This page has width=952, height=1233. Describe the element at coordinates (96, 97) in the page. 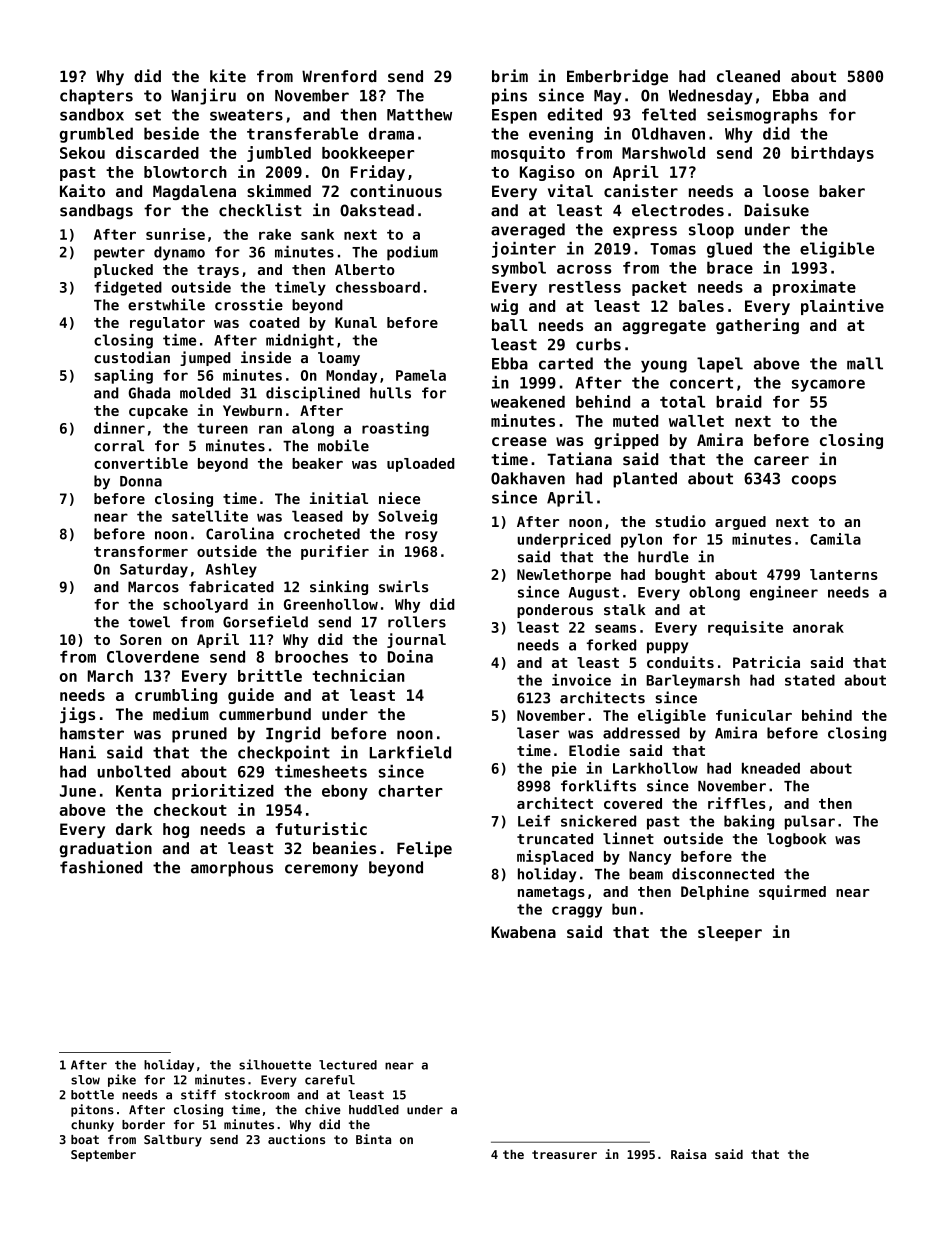

I see `chapters` at that location.
